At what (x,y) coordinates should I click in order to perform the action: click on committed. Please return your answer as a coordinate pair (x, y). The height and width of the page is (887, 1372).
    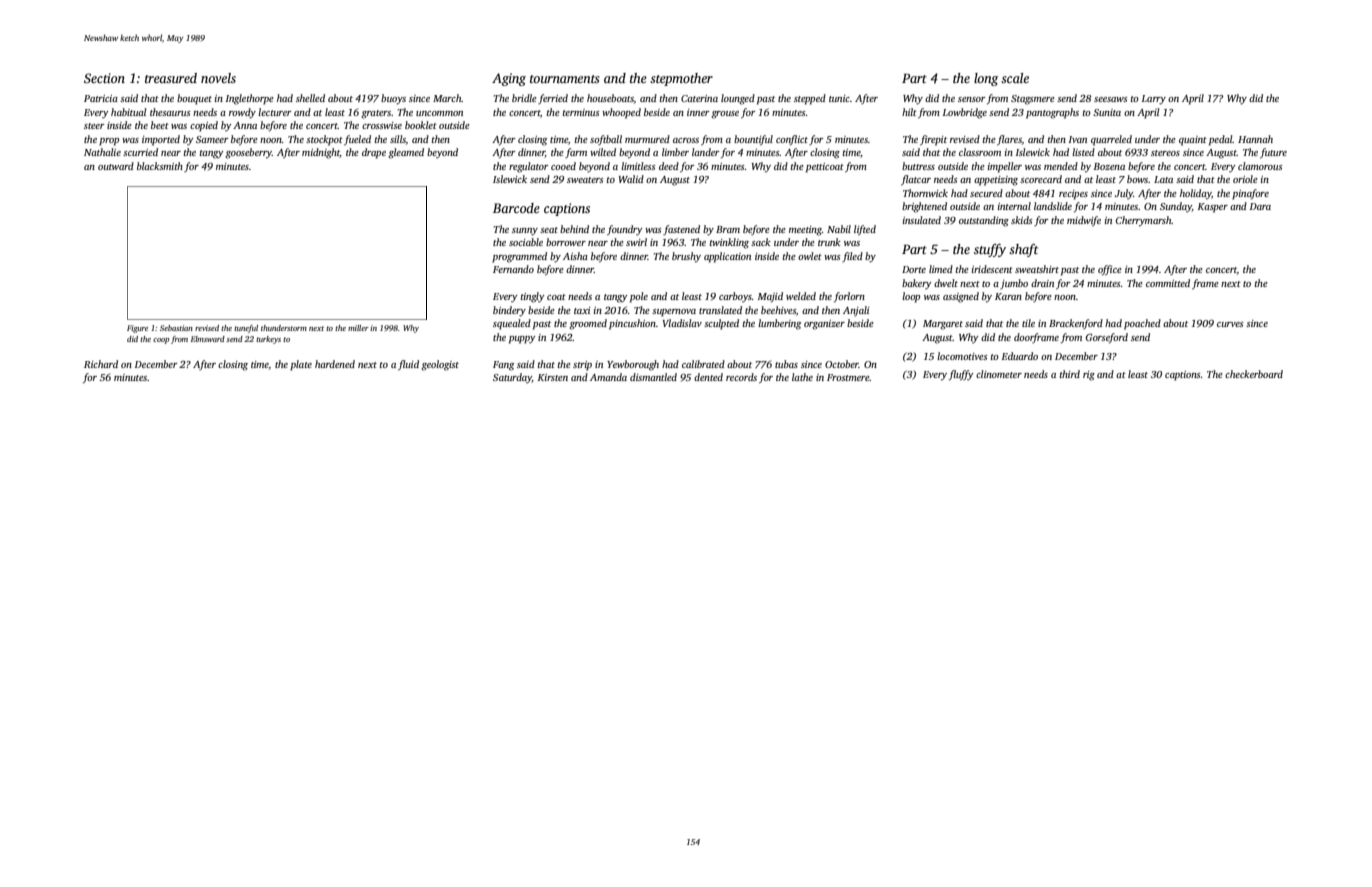
    Looking at the image, I should click on (1168, 283).
